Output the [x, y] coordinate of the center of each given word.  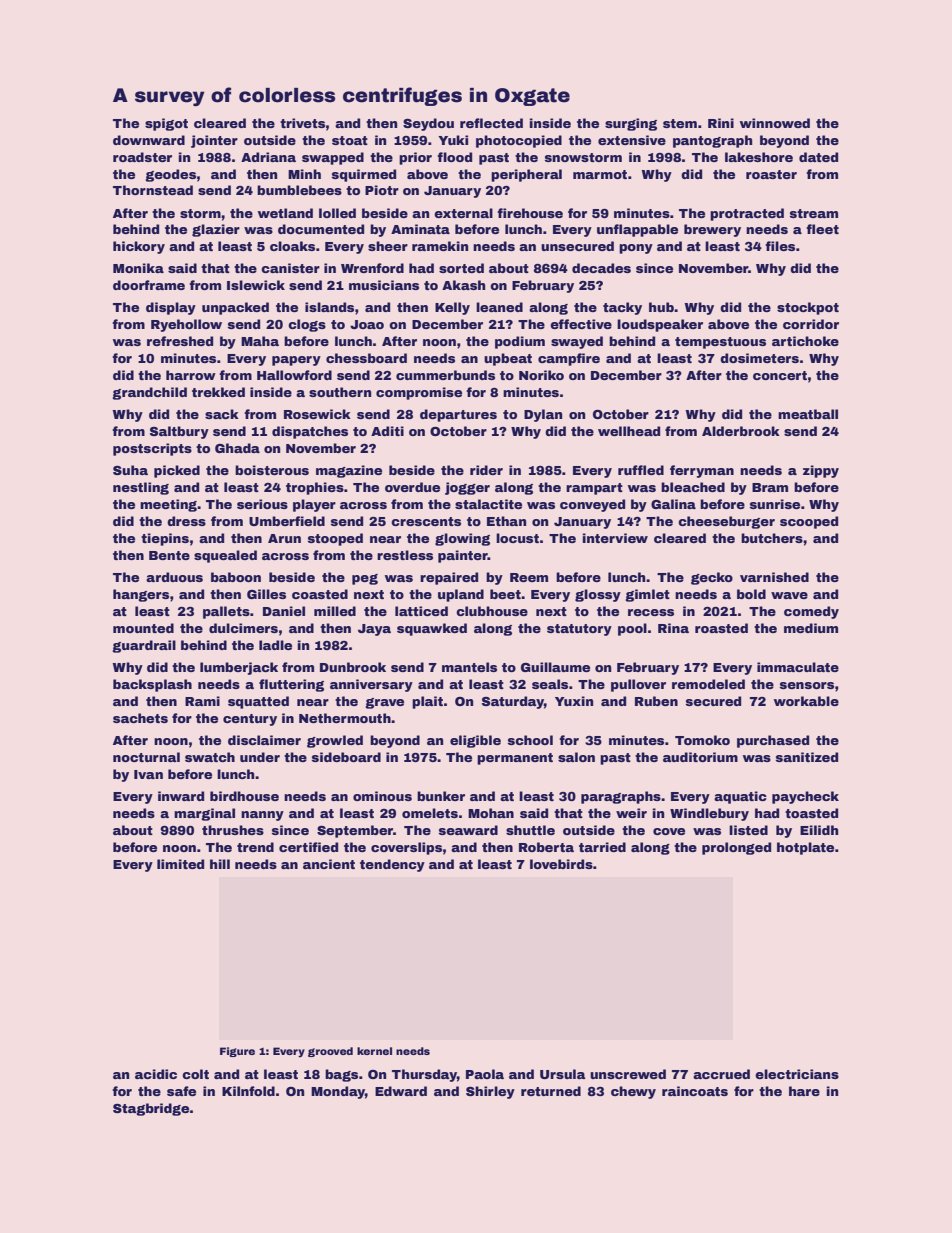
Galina [673, 504]
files [780, 246]
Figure [237, 1052]
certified [308, 847]
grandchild [149, 393]
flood [454, 157]
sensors [807, 685]
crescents [426, 521]
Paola [485, 1074]
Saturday [513, 702]
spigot [166, 124]
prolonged [736, 848]
